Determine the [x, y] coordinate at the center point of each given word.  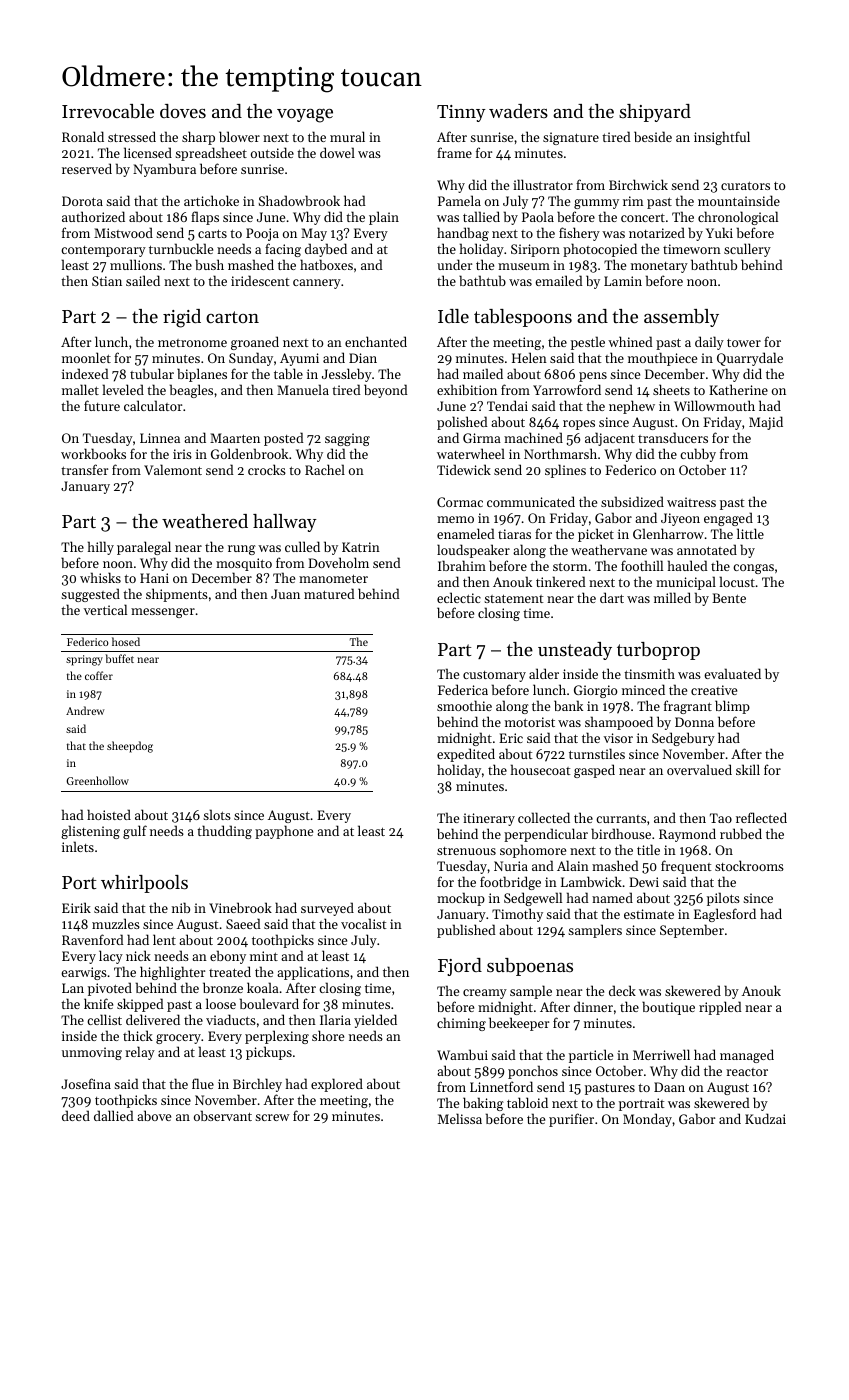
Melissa [460, 1118]
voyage [305, 115]
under [454, 264]
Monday [647, 1120]
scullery [747, 250]
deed [76, 1115]
